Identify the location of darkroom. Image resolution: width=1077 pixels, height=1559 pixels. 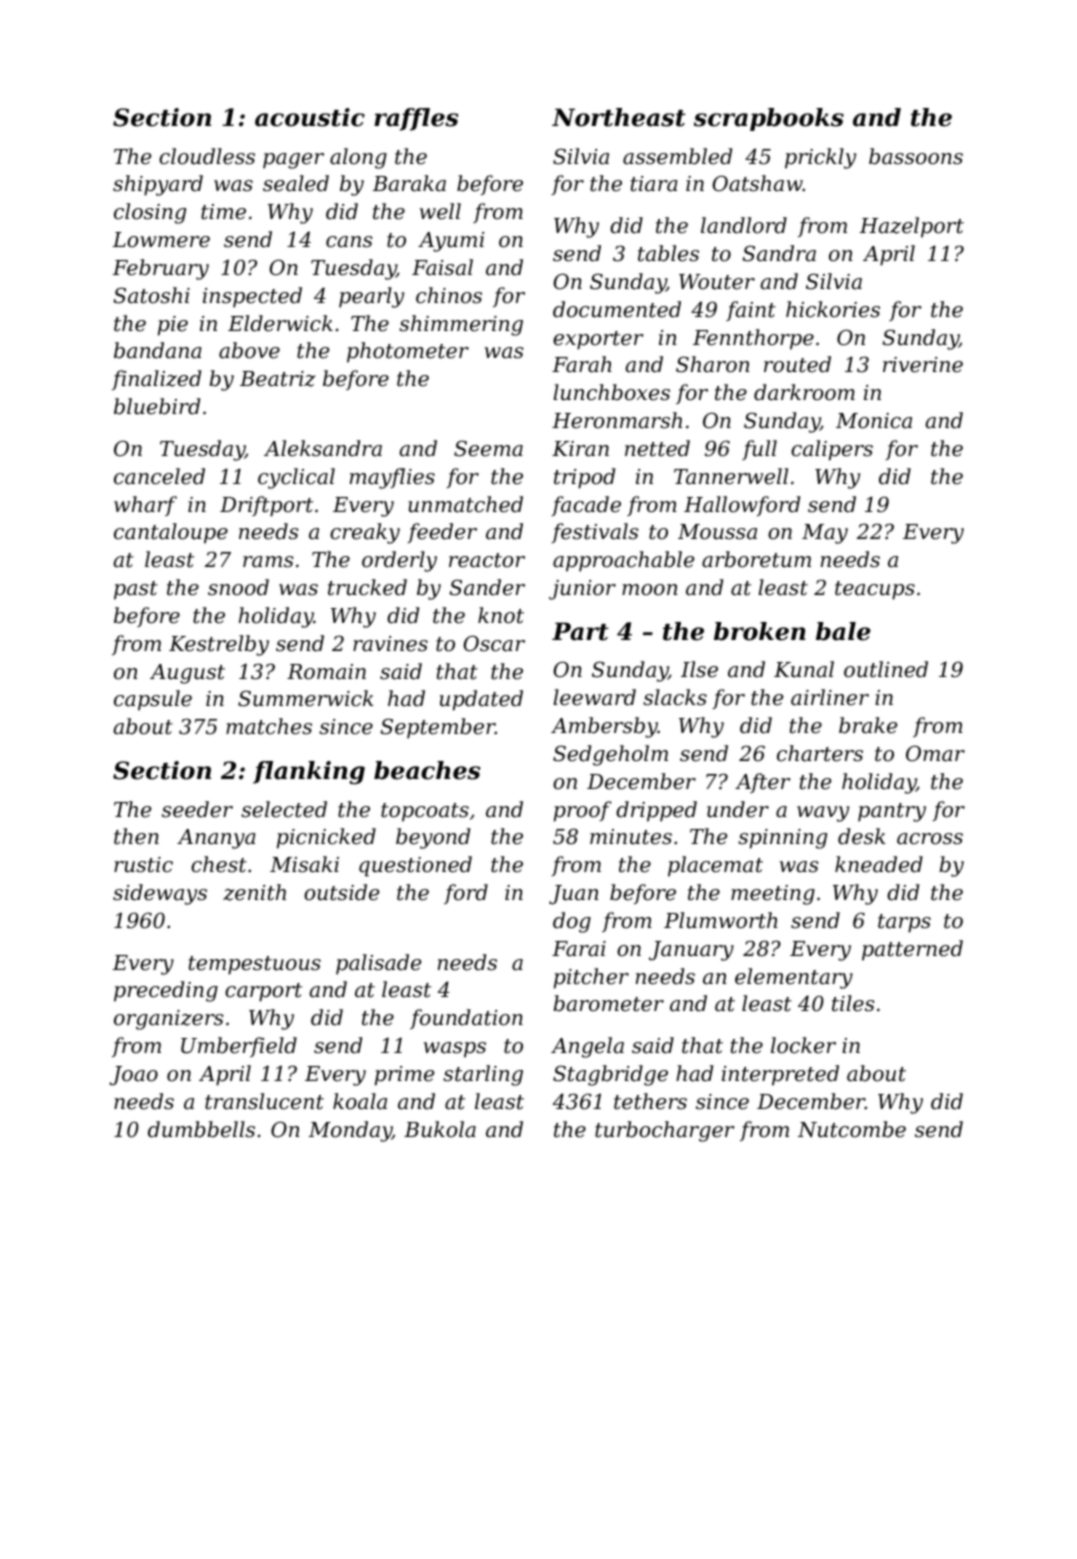
(804, 392).
